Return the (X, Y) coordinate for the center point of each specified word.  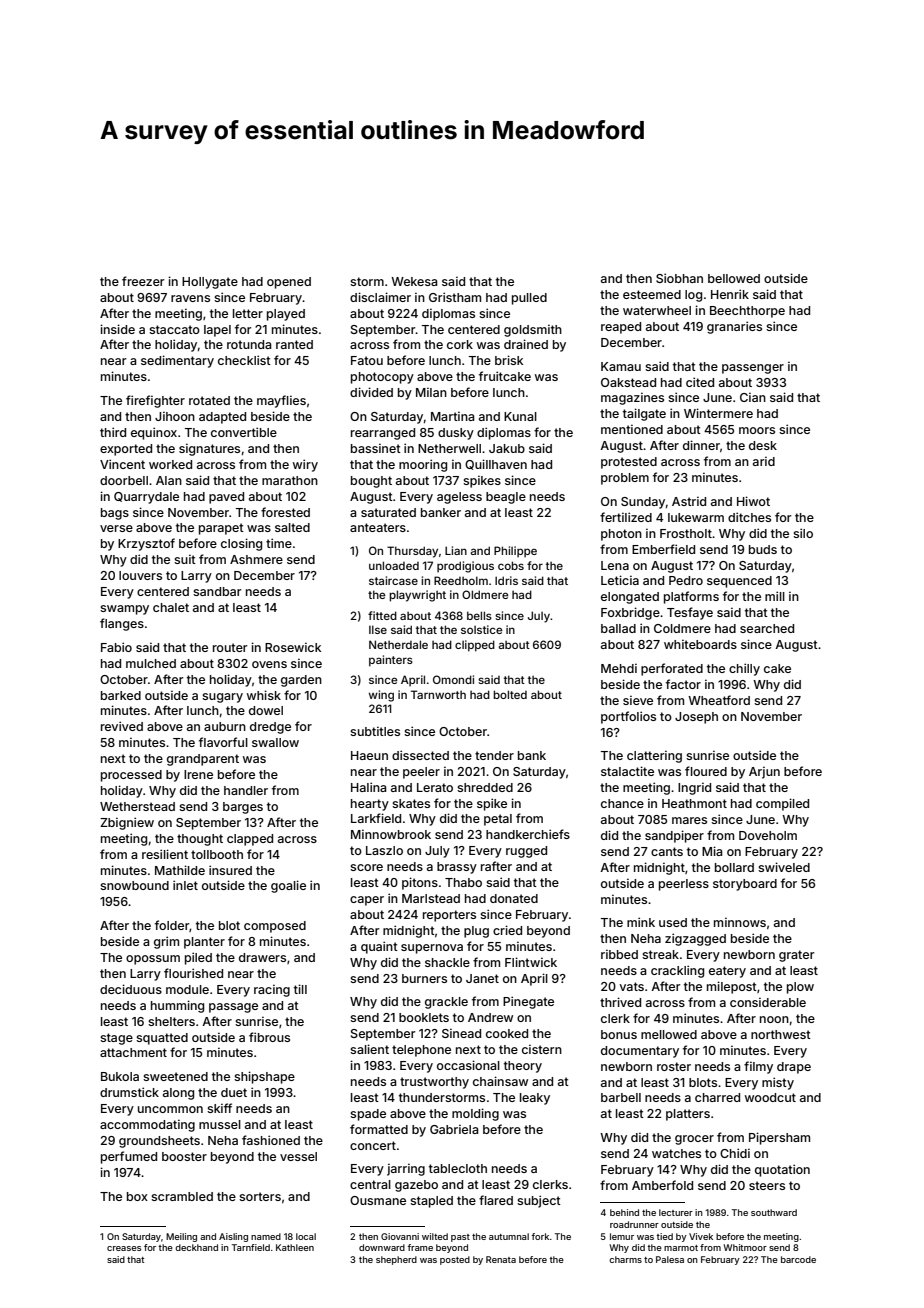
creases (124, 1248)
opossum (153, 960)
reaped (621, 328)
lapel (217, 331)
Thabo (463, 882)
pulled (529, 299)
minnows (740, 922)
